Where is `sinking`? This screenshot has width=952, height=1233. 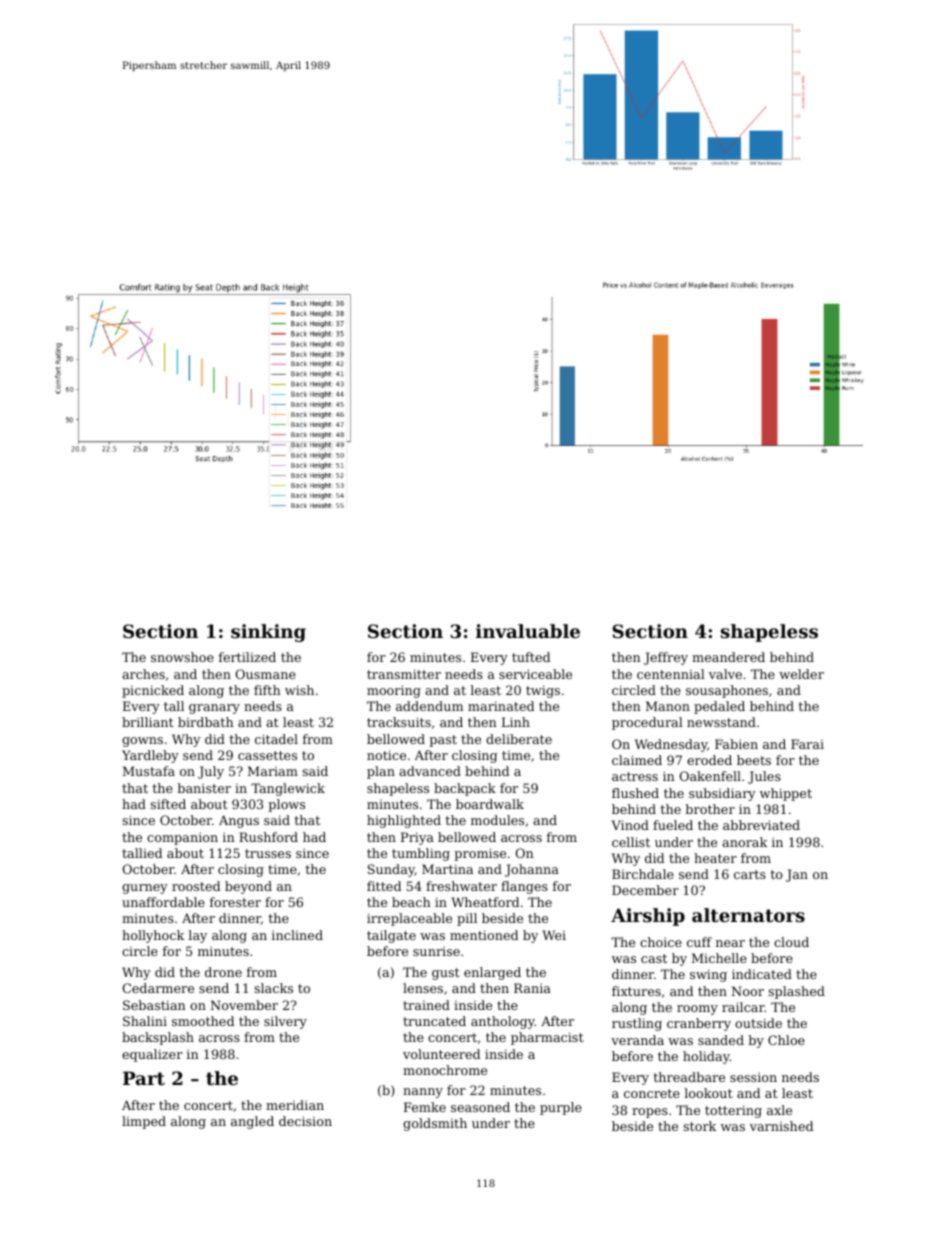
sinking is located at coordinates (268, 633).
